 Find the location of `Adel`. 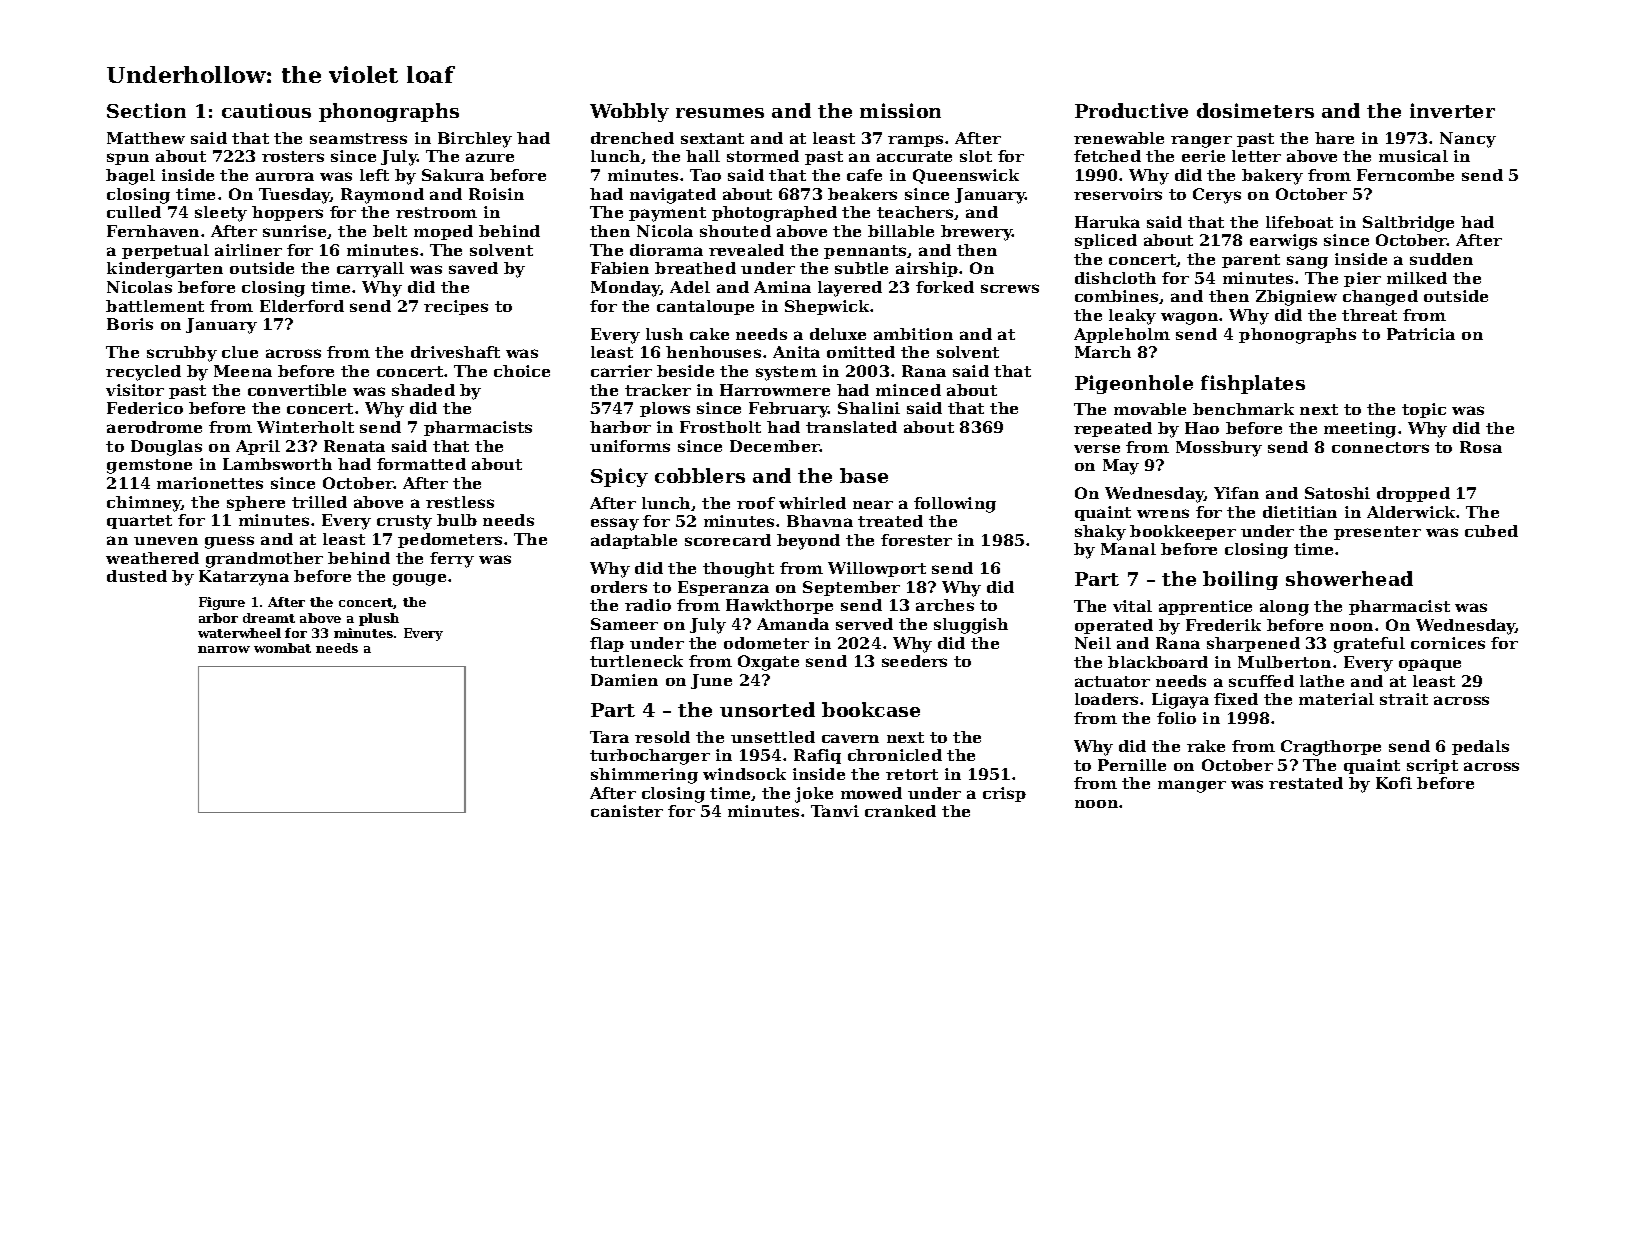

Adel is located at coordinates (690, 287).
